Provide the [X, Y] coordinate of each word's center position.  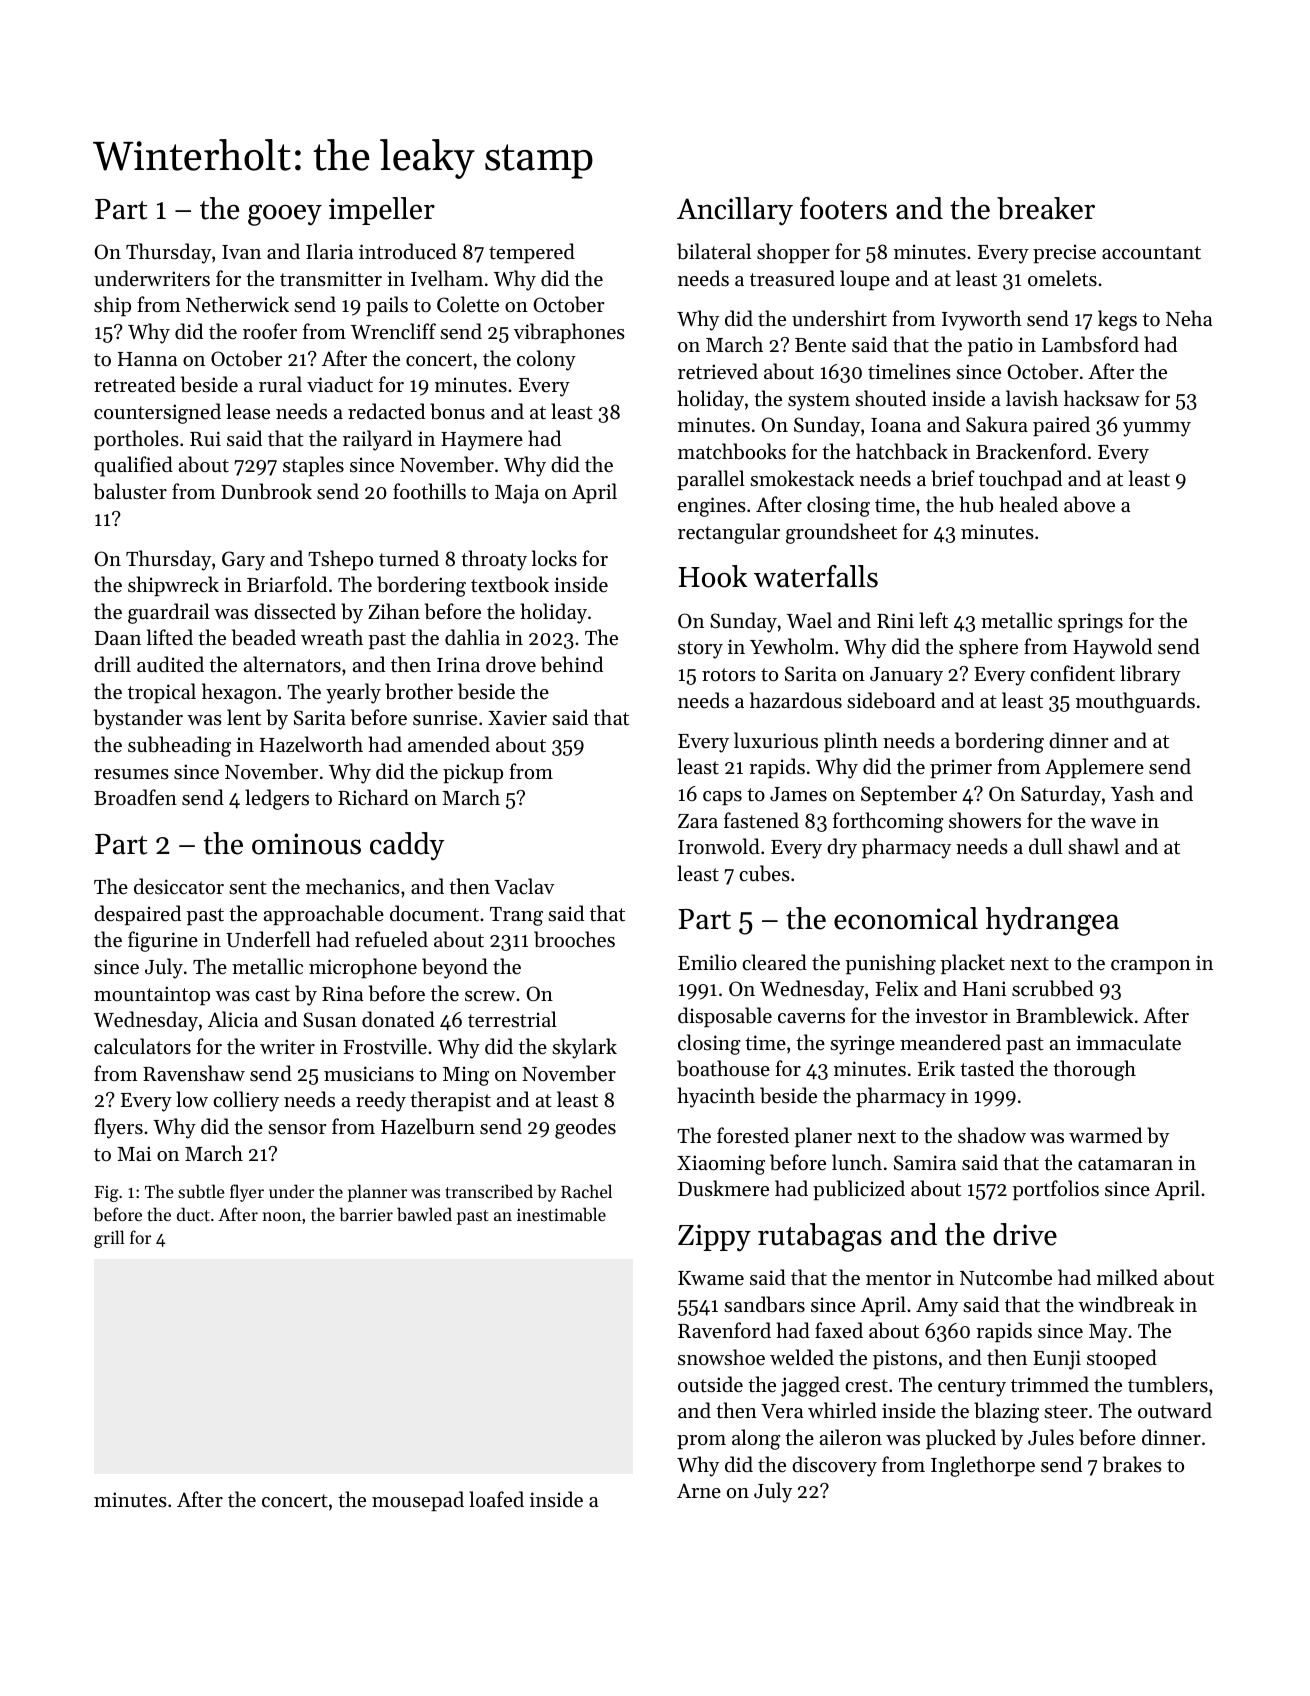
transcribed [489, 1191]
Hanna [147, 359]
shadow [992, 1135]
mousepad [418, 1501]
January [906, 676]
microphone [363, 968]
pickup [473, 773]
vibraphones [569, 333]
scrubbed [1053, 988]
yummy [1157, 429]
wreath [332, 637]
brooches [574, 939]
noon [282, 1216]
